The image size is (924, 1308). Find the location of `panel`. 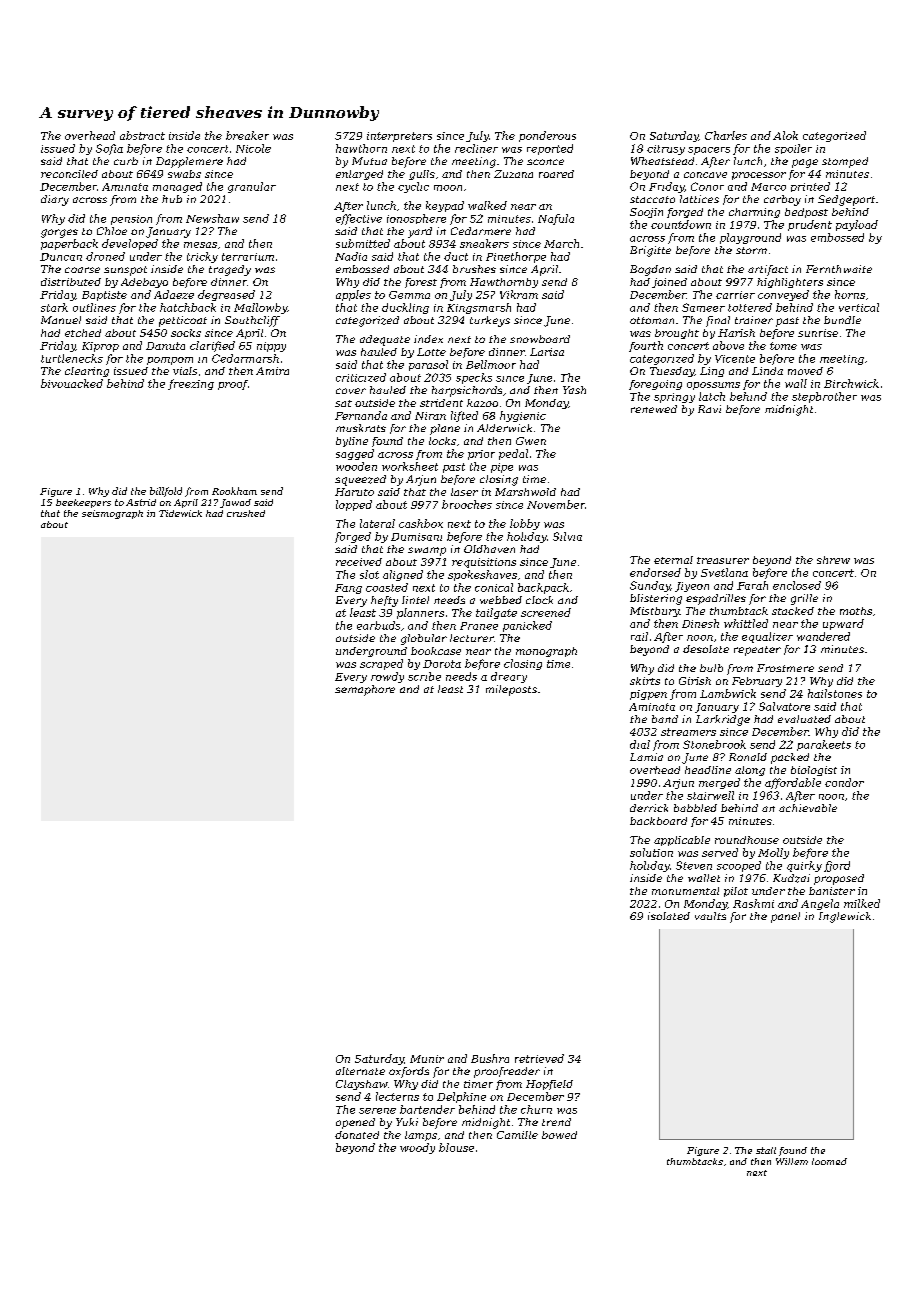

panel is located at coordinates (785, 917).
